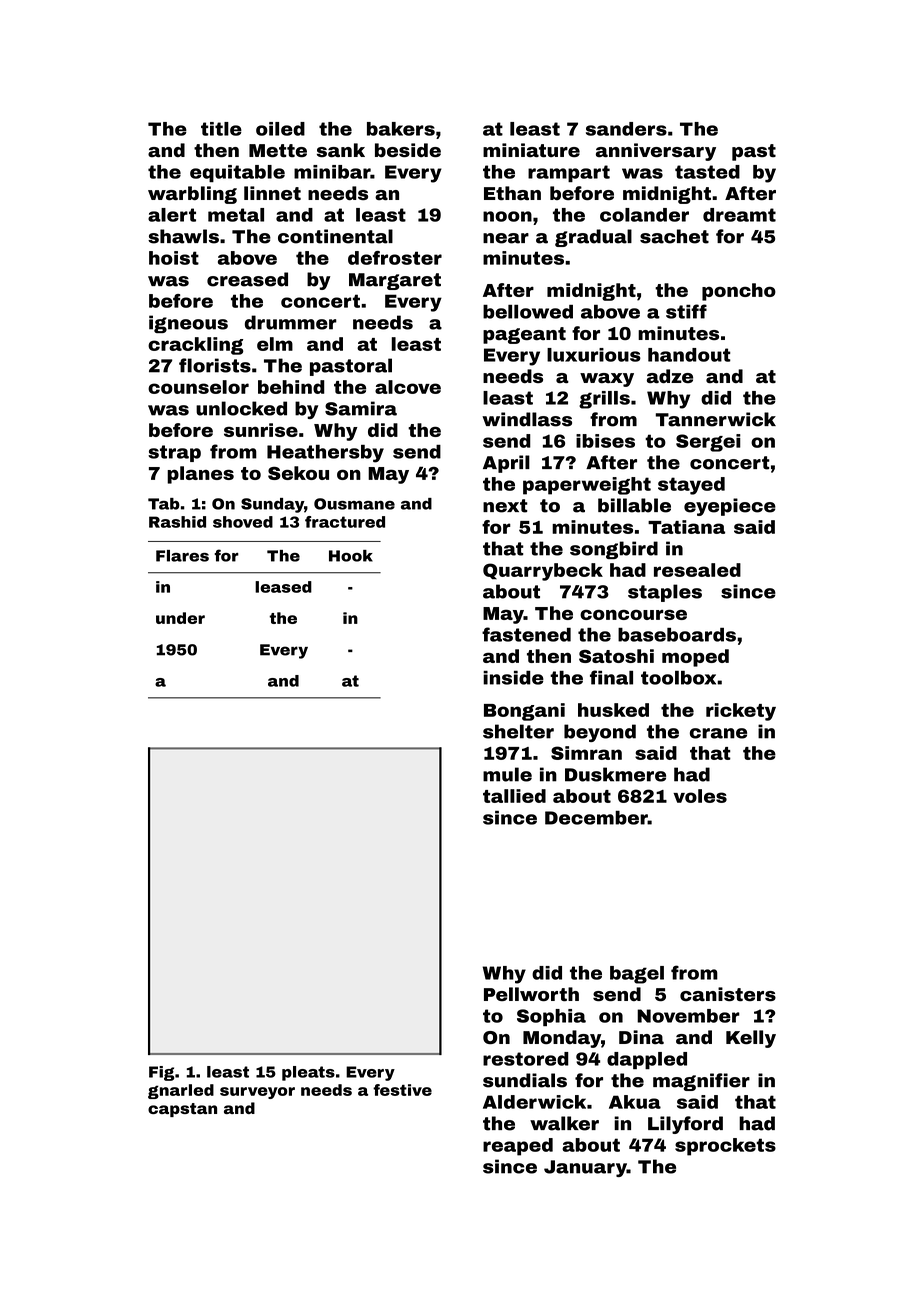 This screenshot has height=1311, width=924. Describe the element at coordinates (637, 975) in the screenshot. I see `bagel` at that location.
